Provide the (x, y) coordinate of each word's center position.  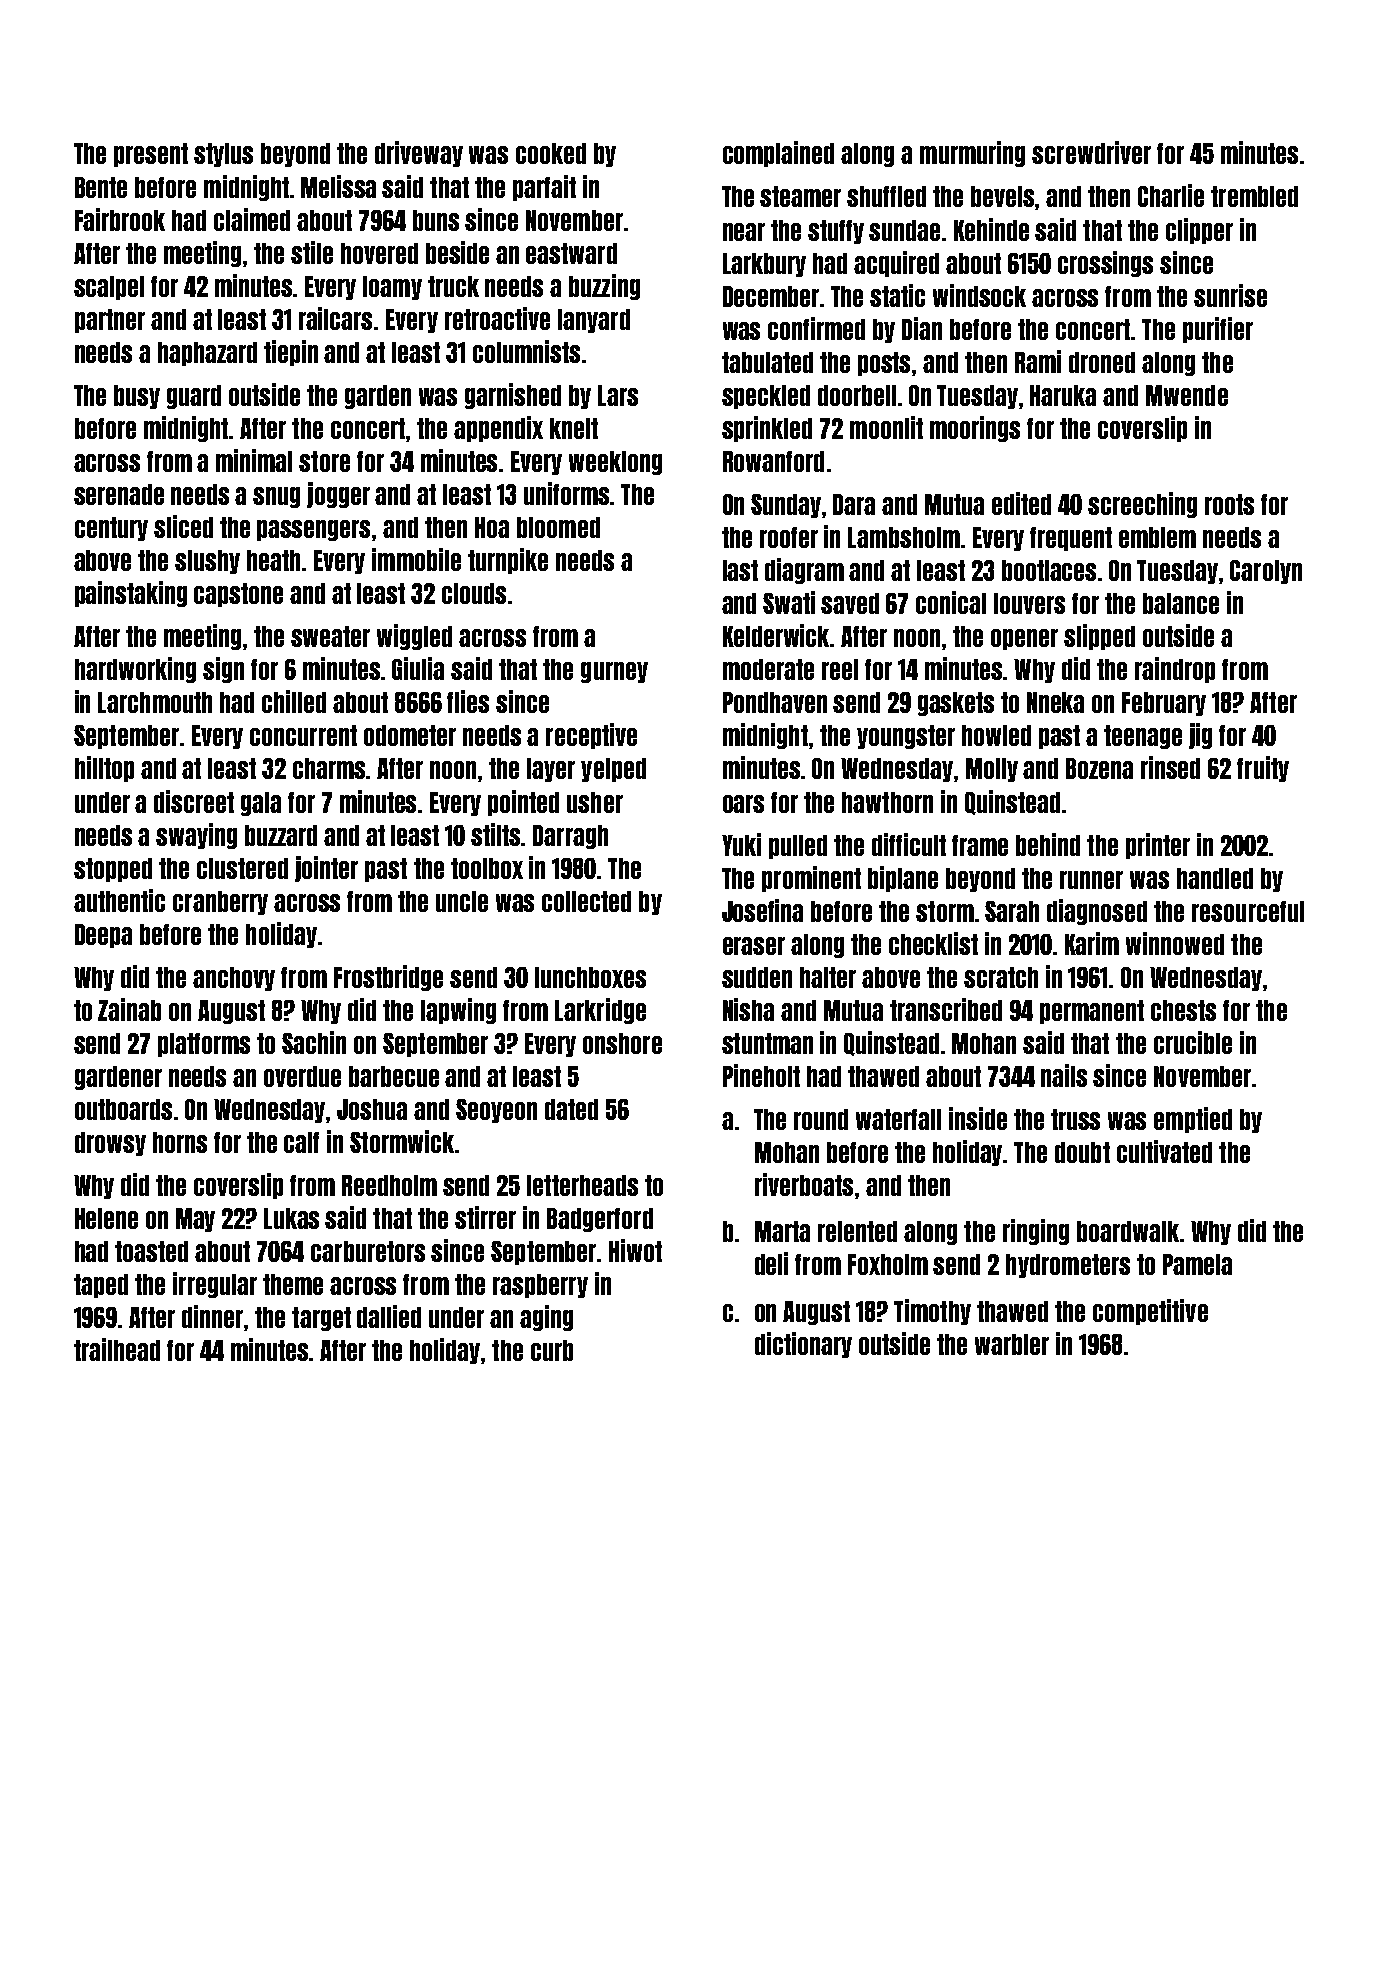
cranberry (220, 903)
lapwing (458, 1011)
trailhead (117, 1349)
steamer (800, 196)
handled (1215, 878)
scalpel (109, 288)
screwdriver (1091, 152)
